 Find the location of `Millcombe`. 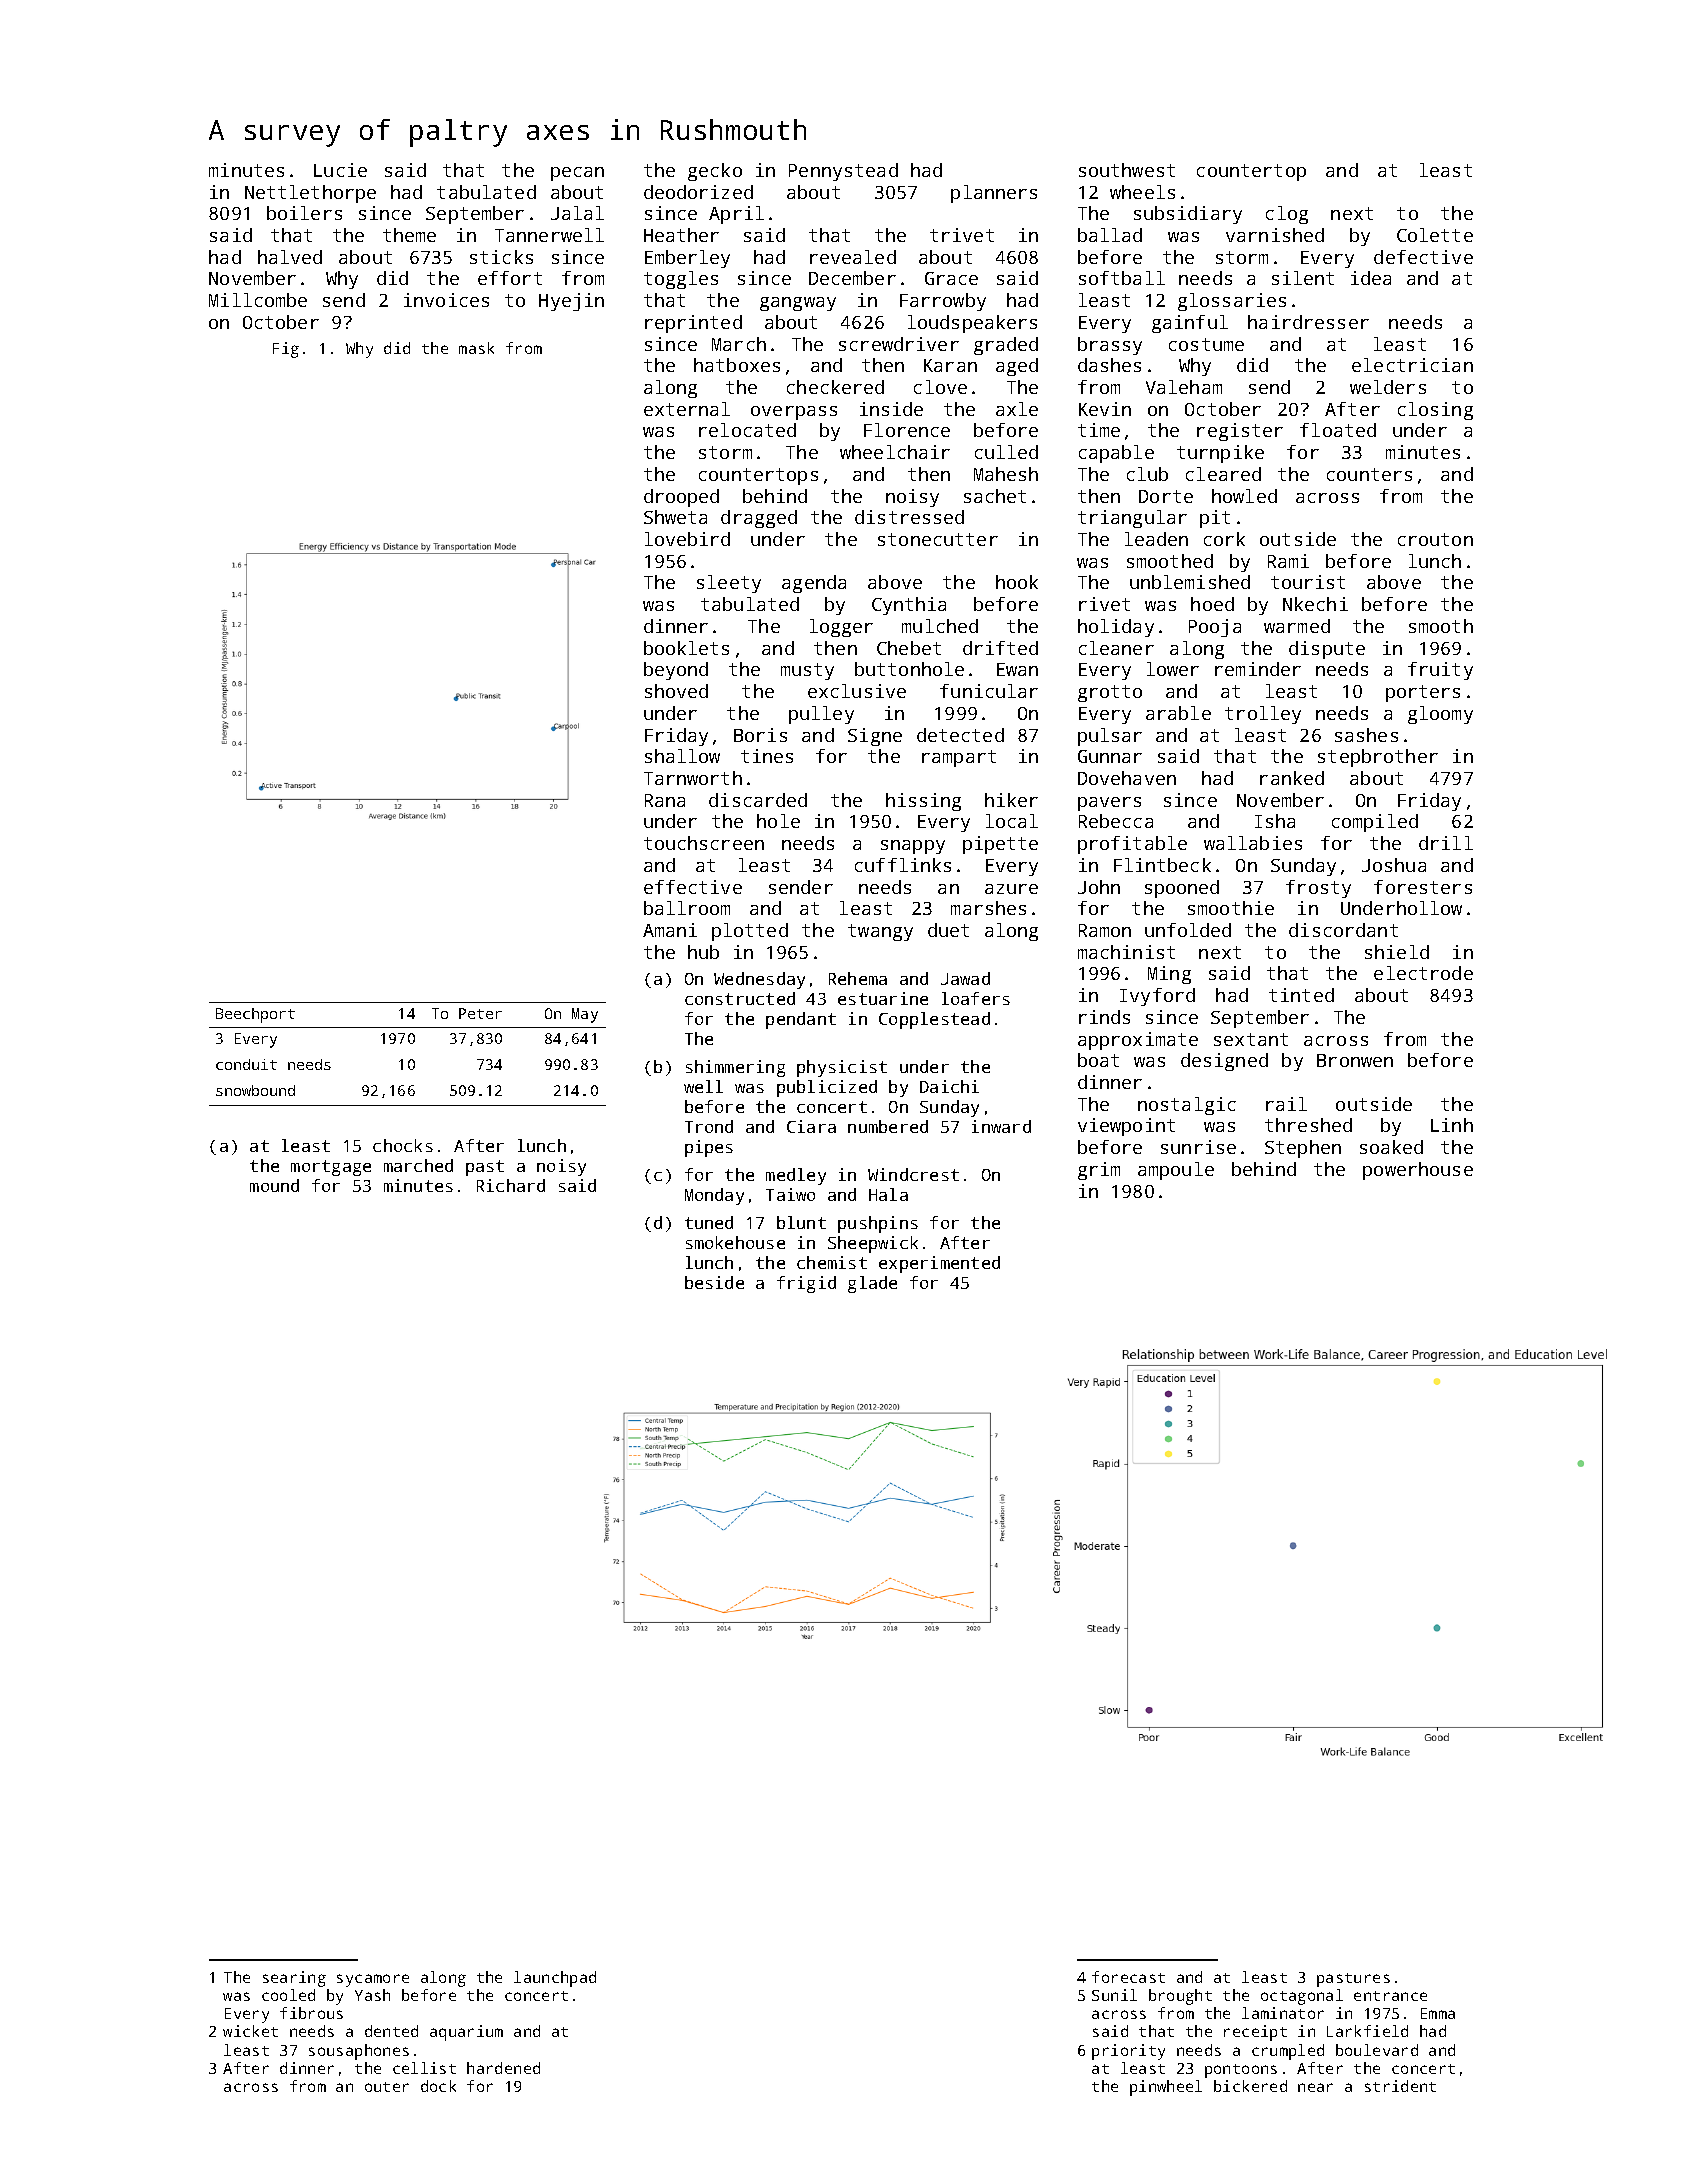

Millcombe is located at coordinates (258, 300).
